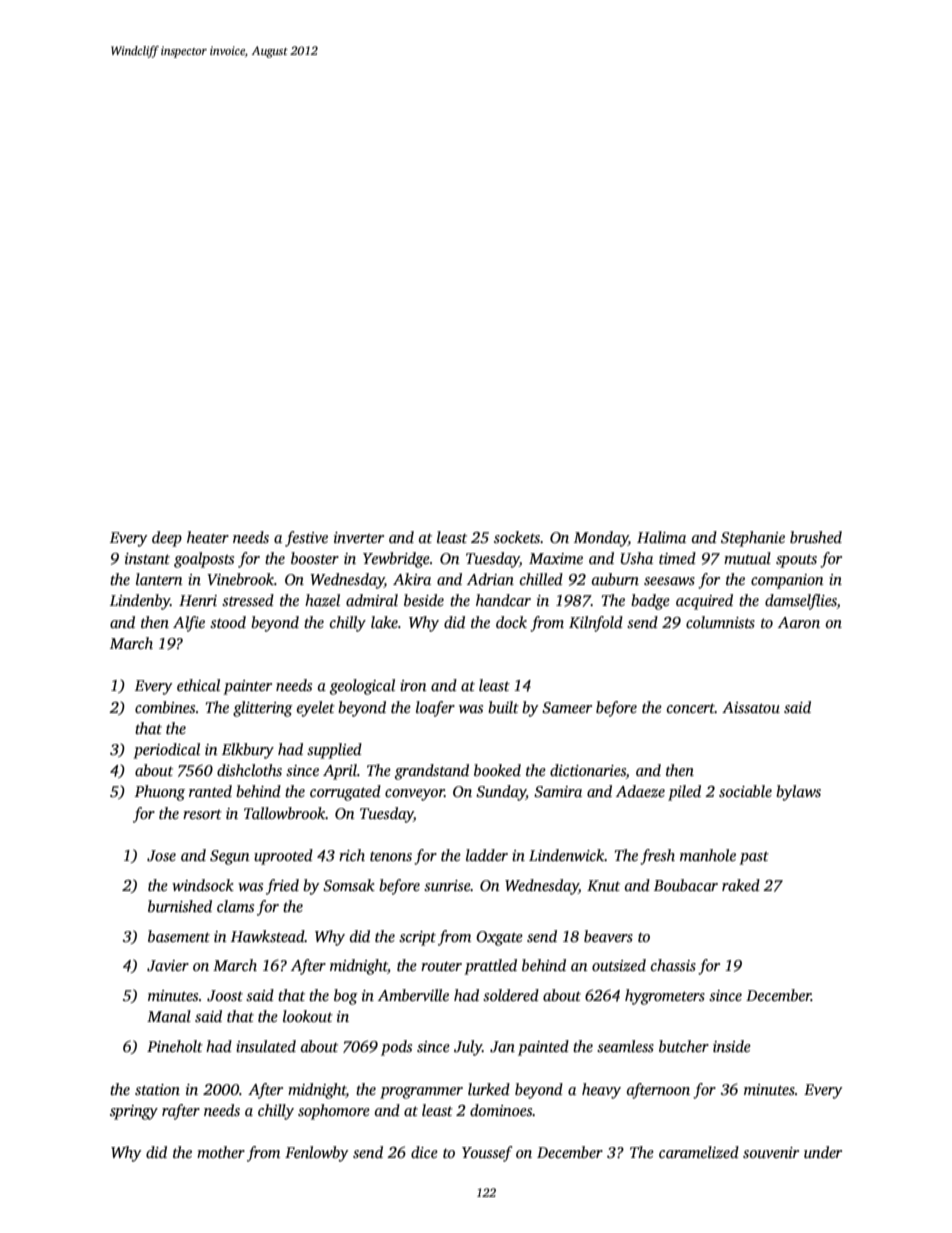  Describe the element at coordinates (268, 936) in the page. I see `Hawkstead` at that location.
